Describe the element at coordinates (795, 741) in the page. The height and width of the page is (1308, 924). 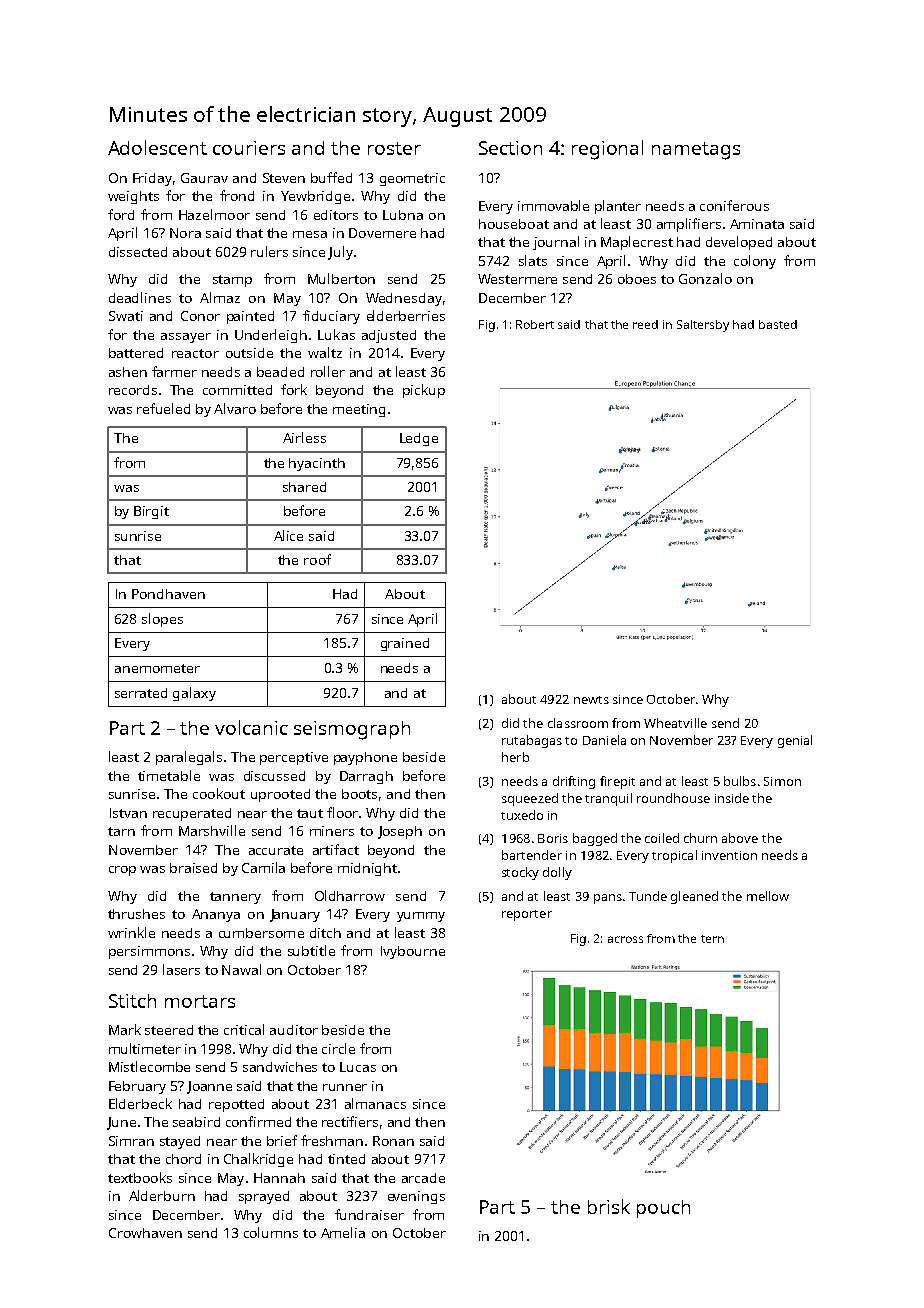
I see `genial` at that location.
